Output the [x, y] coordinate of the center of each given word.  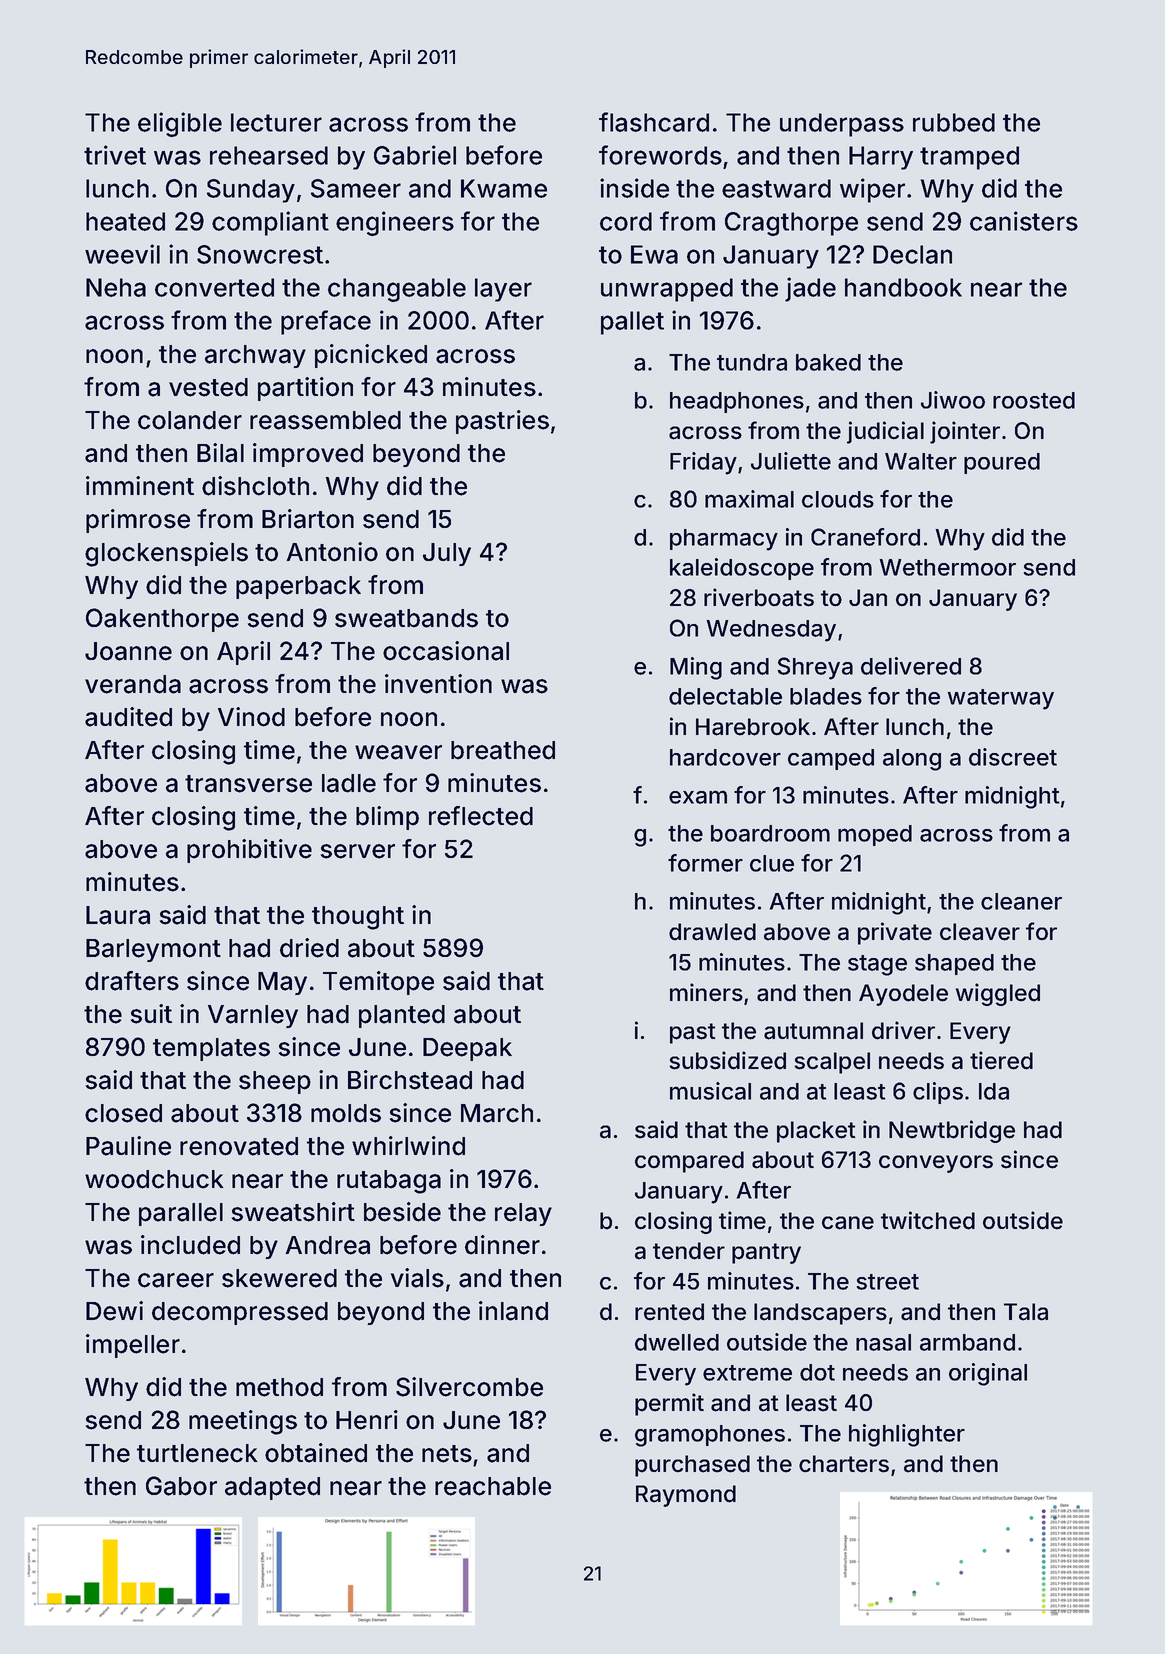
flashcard [654, 122]
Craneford [865, 537]
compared [689, 1162]
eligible [180, 124]
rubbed [954, 122]
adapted [272, 1488]
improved [308, 455]
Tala [1026, 1312]
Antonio [332, 552]
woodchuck [154, 1179]
